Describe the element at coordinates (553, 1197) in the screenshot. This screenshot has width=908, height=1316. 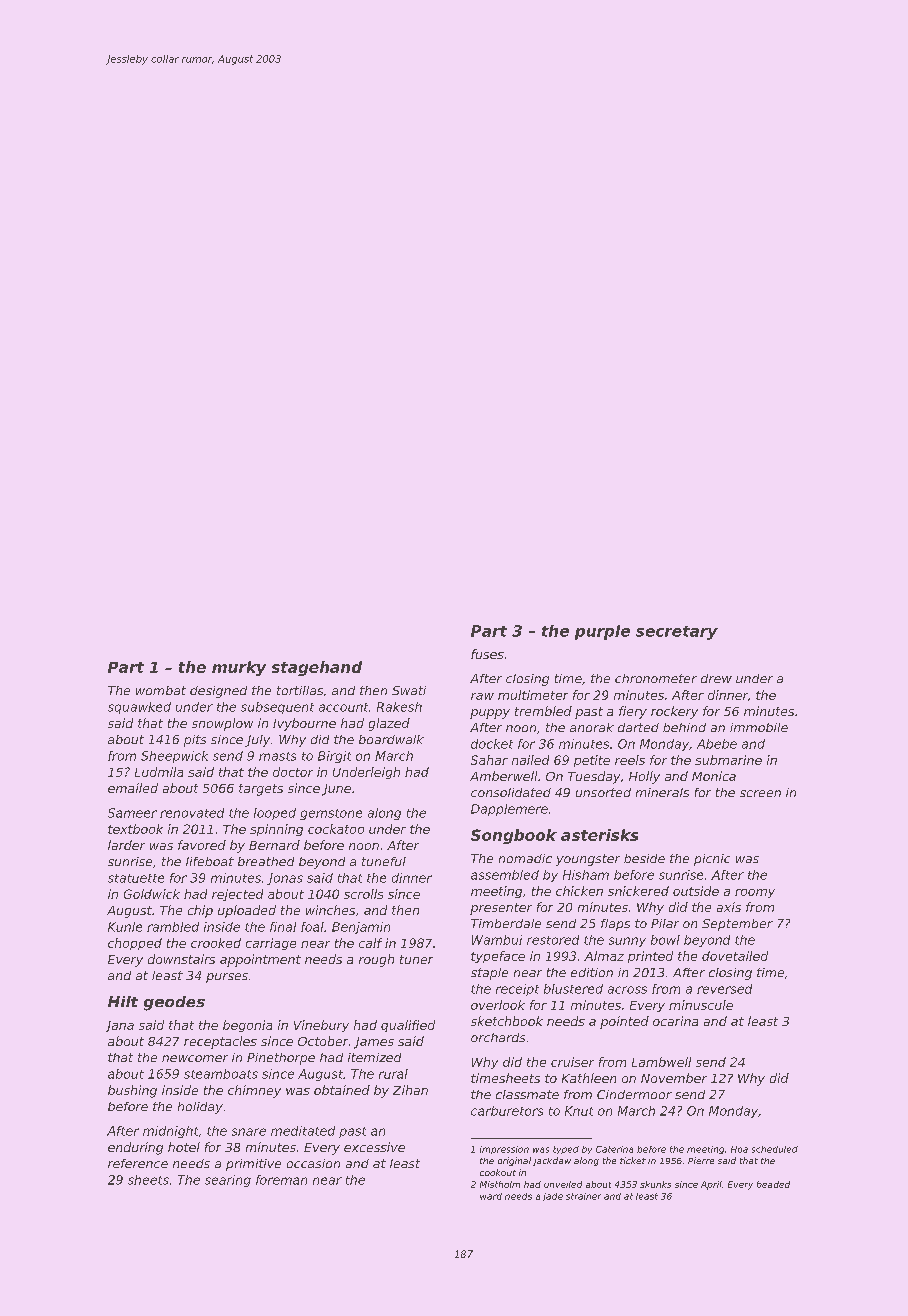
I see `jade` at that location.
